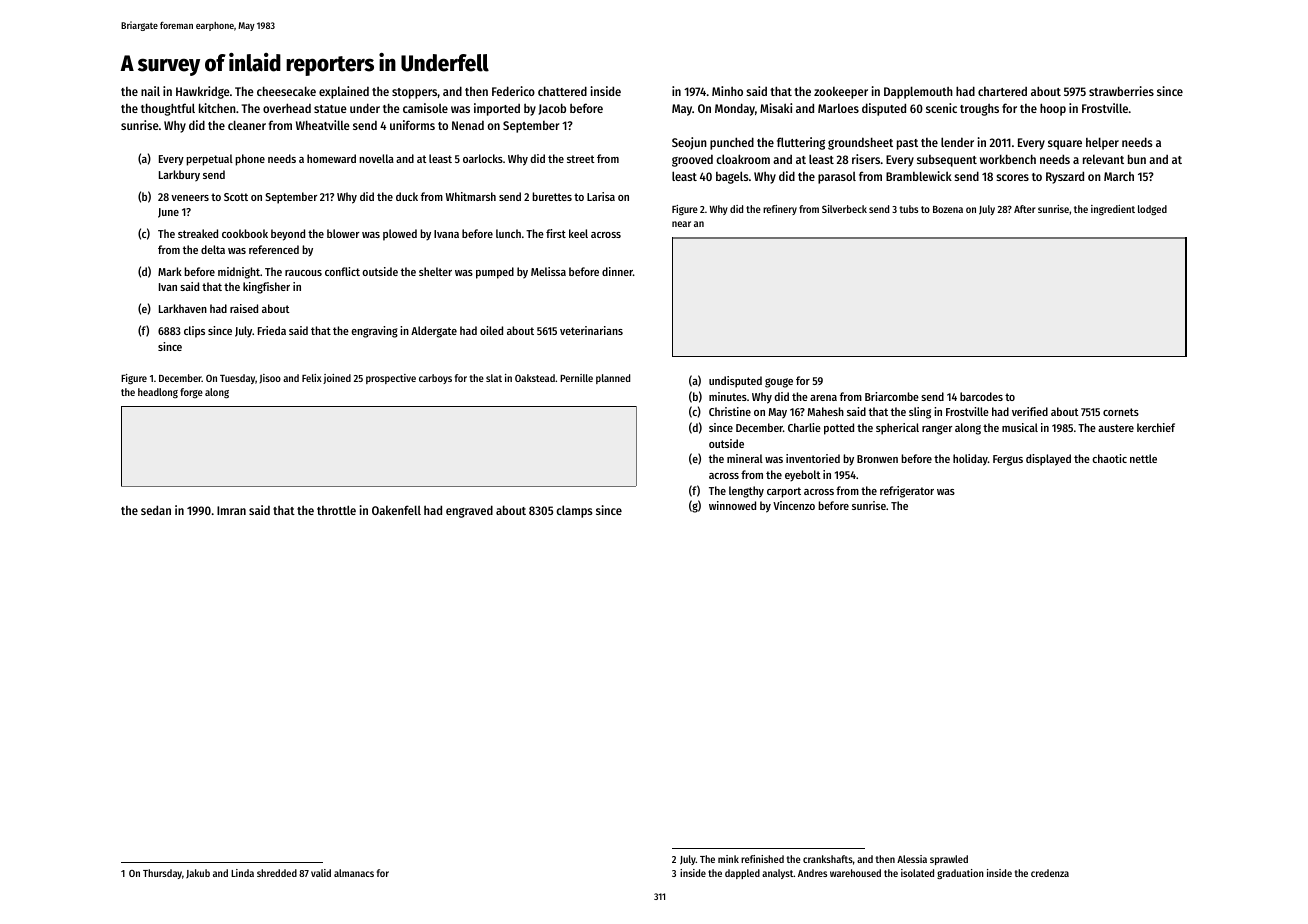 Image resolution: width=1308 pixels, height=924 pixels. What do you see at coordinates (198, 874) in the screenshot?
I see `Jakub` at bounding box center [198, 874].
